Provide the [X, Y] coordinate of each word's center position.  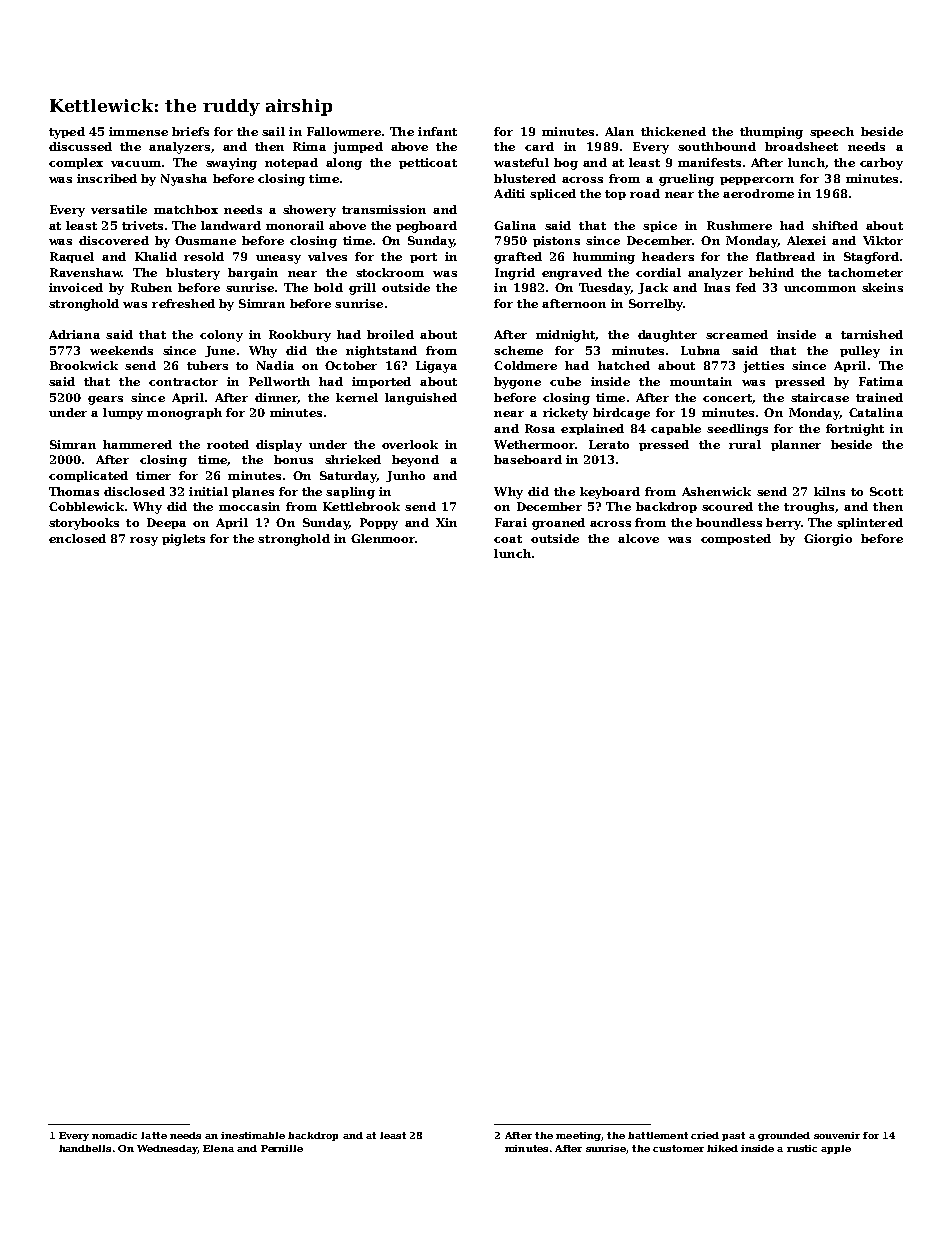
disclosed [134, 491]
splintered [870, 523]
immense [138, 131]
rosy [144, 541]
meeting [578, 1136]
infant [437, 131]
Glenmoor [383, 538]
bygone [517, 383]
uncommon [820, 289]
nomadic [114, 1135]
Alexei [806, 240]
